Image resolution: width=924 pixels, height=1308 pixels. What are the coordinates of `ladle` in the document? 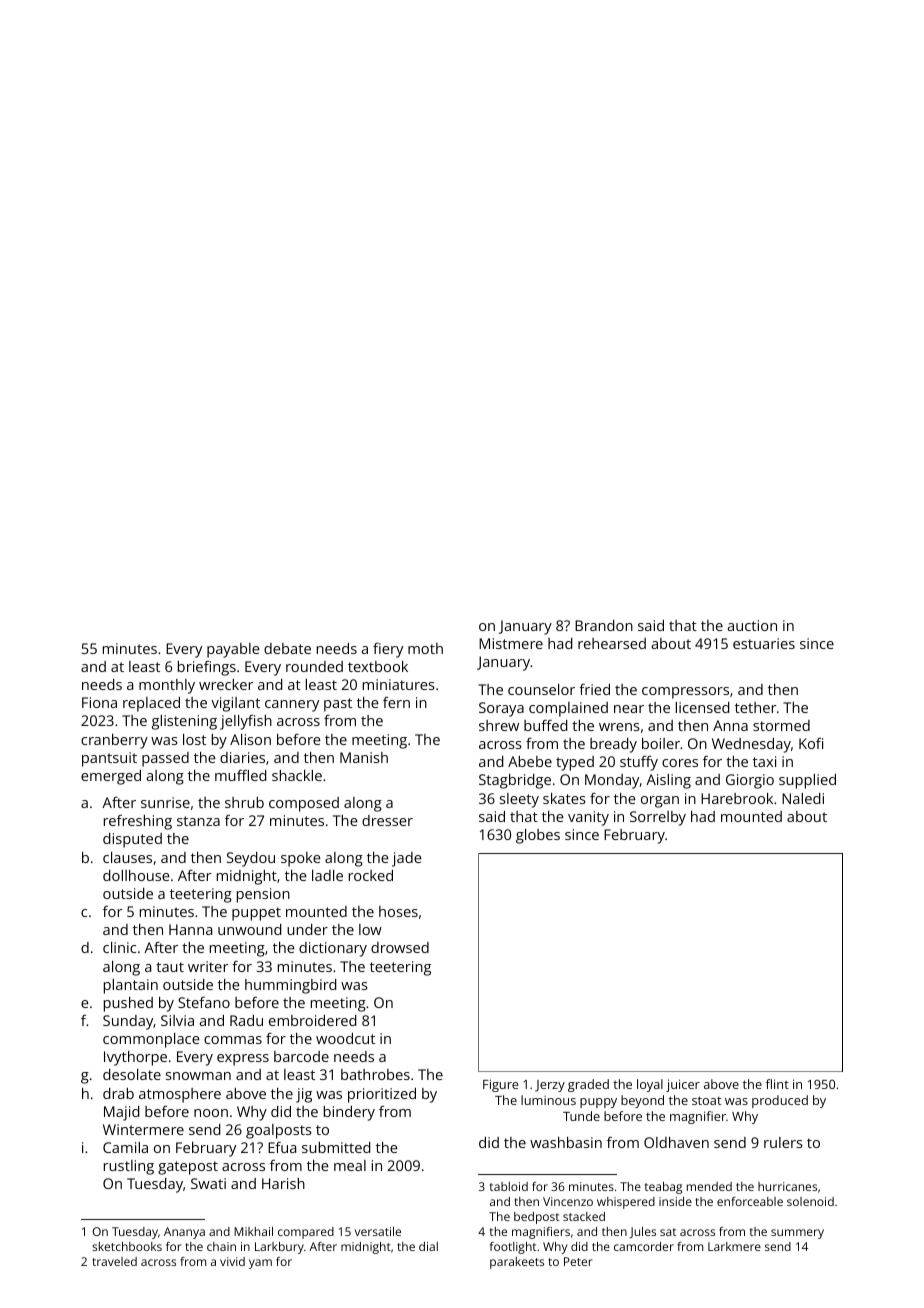 It's located at (327, 875).
